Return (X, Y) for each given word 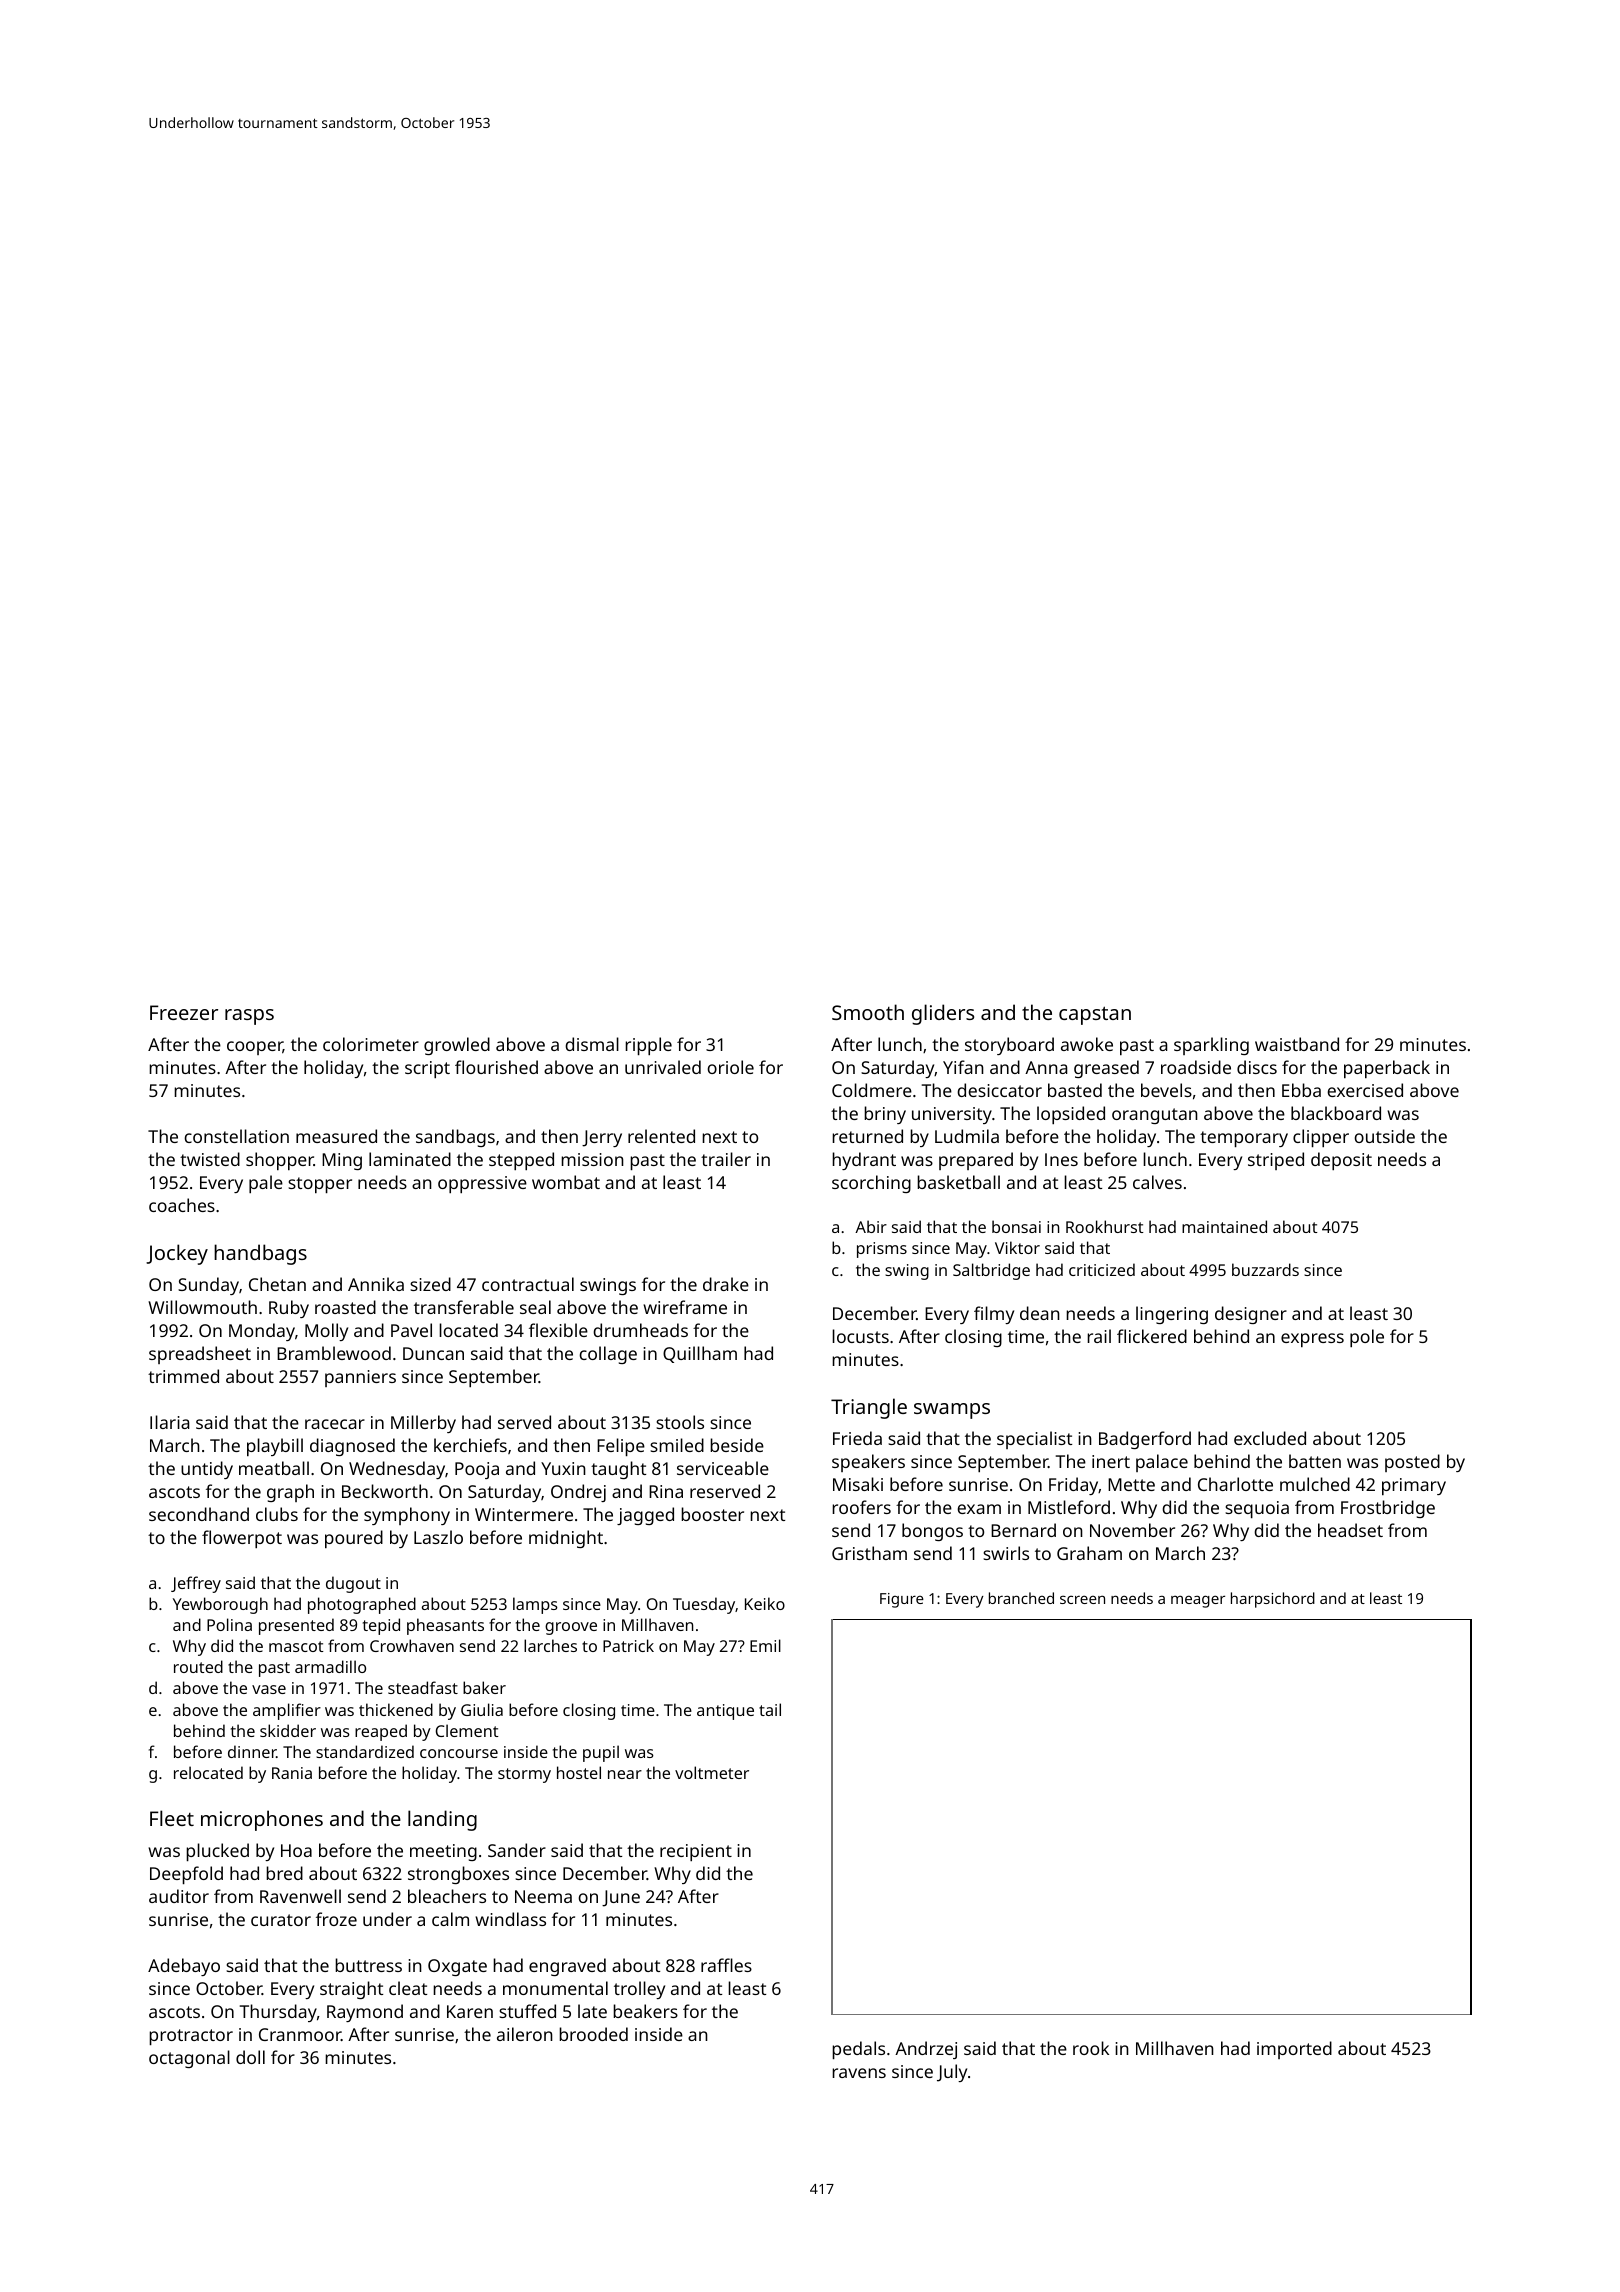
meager (1198, 1601)
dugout (353, 1584)
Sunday (208, 1286)
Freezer (184, 1012)
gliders (943, 1014)
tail (770, 1709)
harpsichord (1273, 1600)
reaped (381, 1732)
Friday (1073, 1486)
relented (661, 1136)
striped (1276, 1161)
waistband (1297, 1044)
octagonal (189, 2059)
